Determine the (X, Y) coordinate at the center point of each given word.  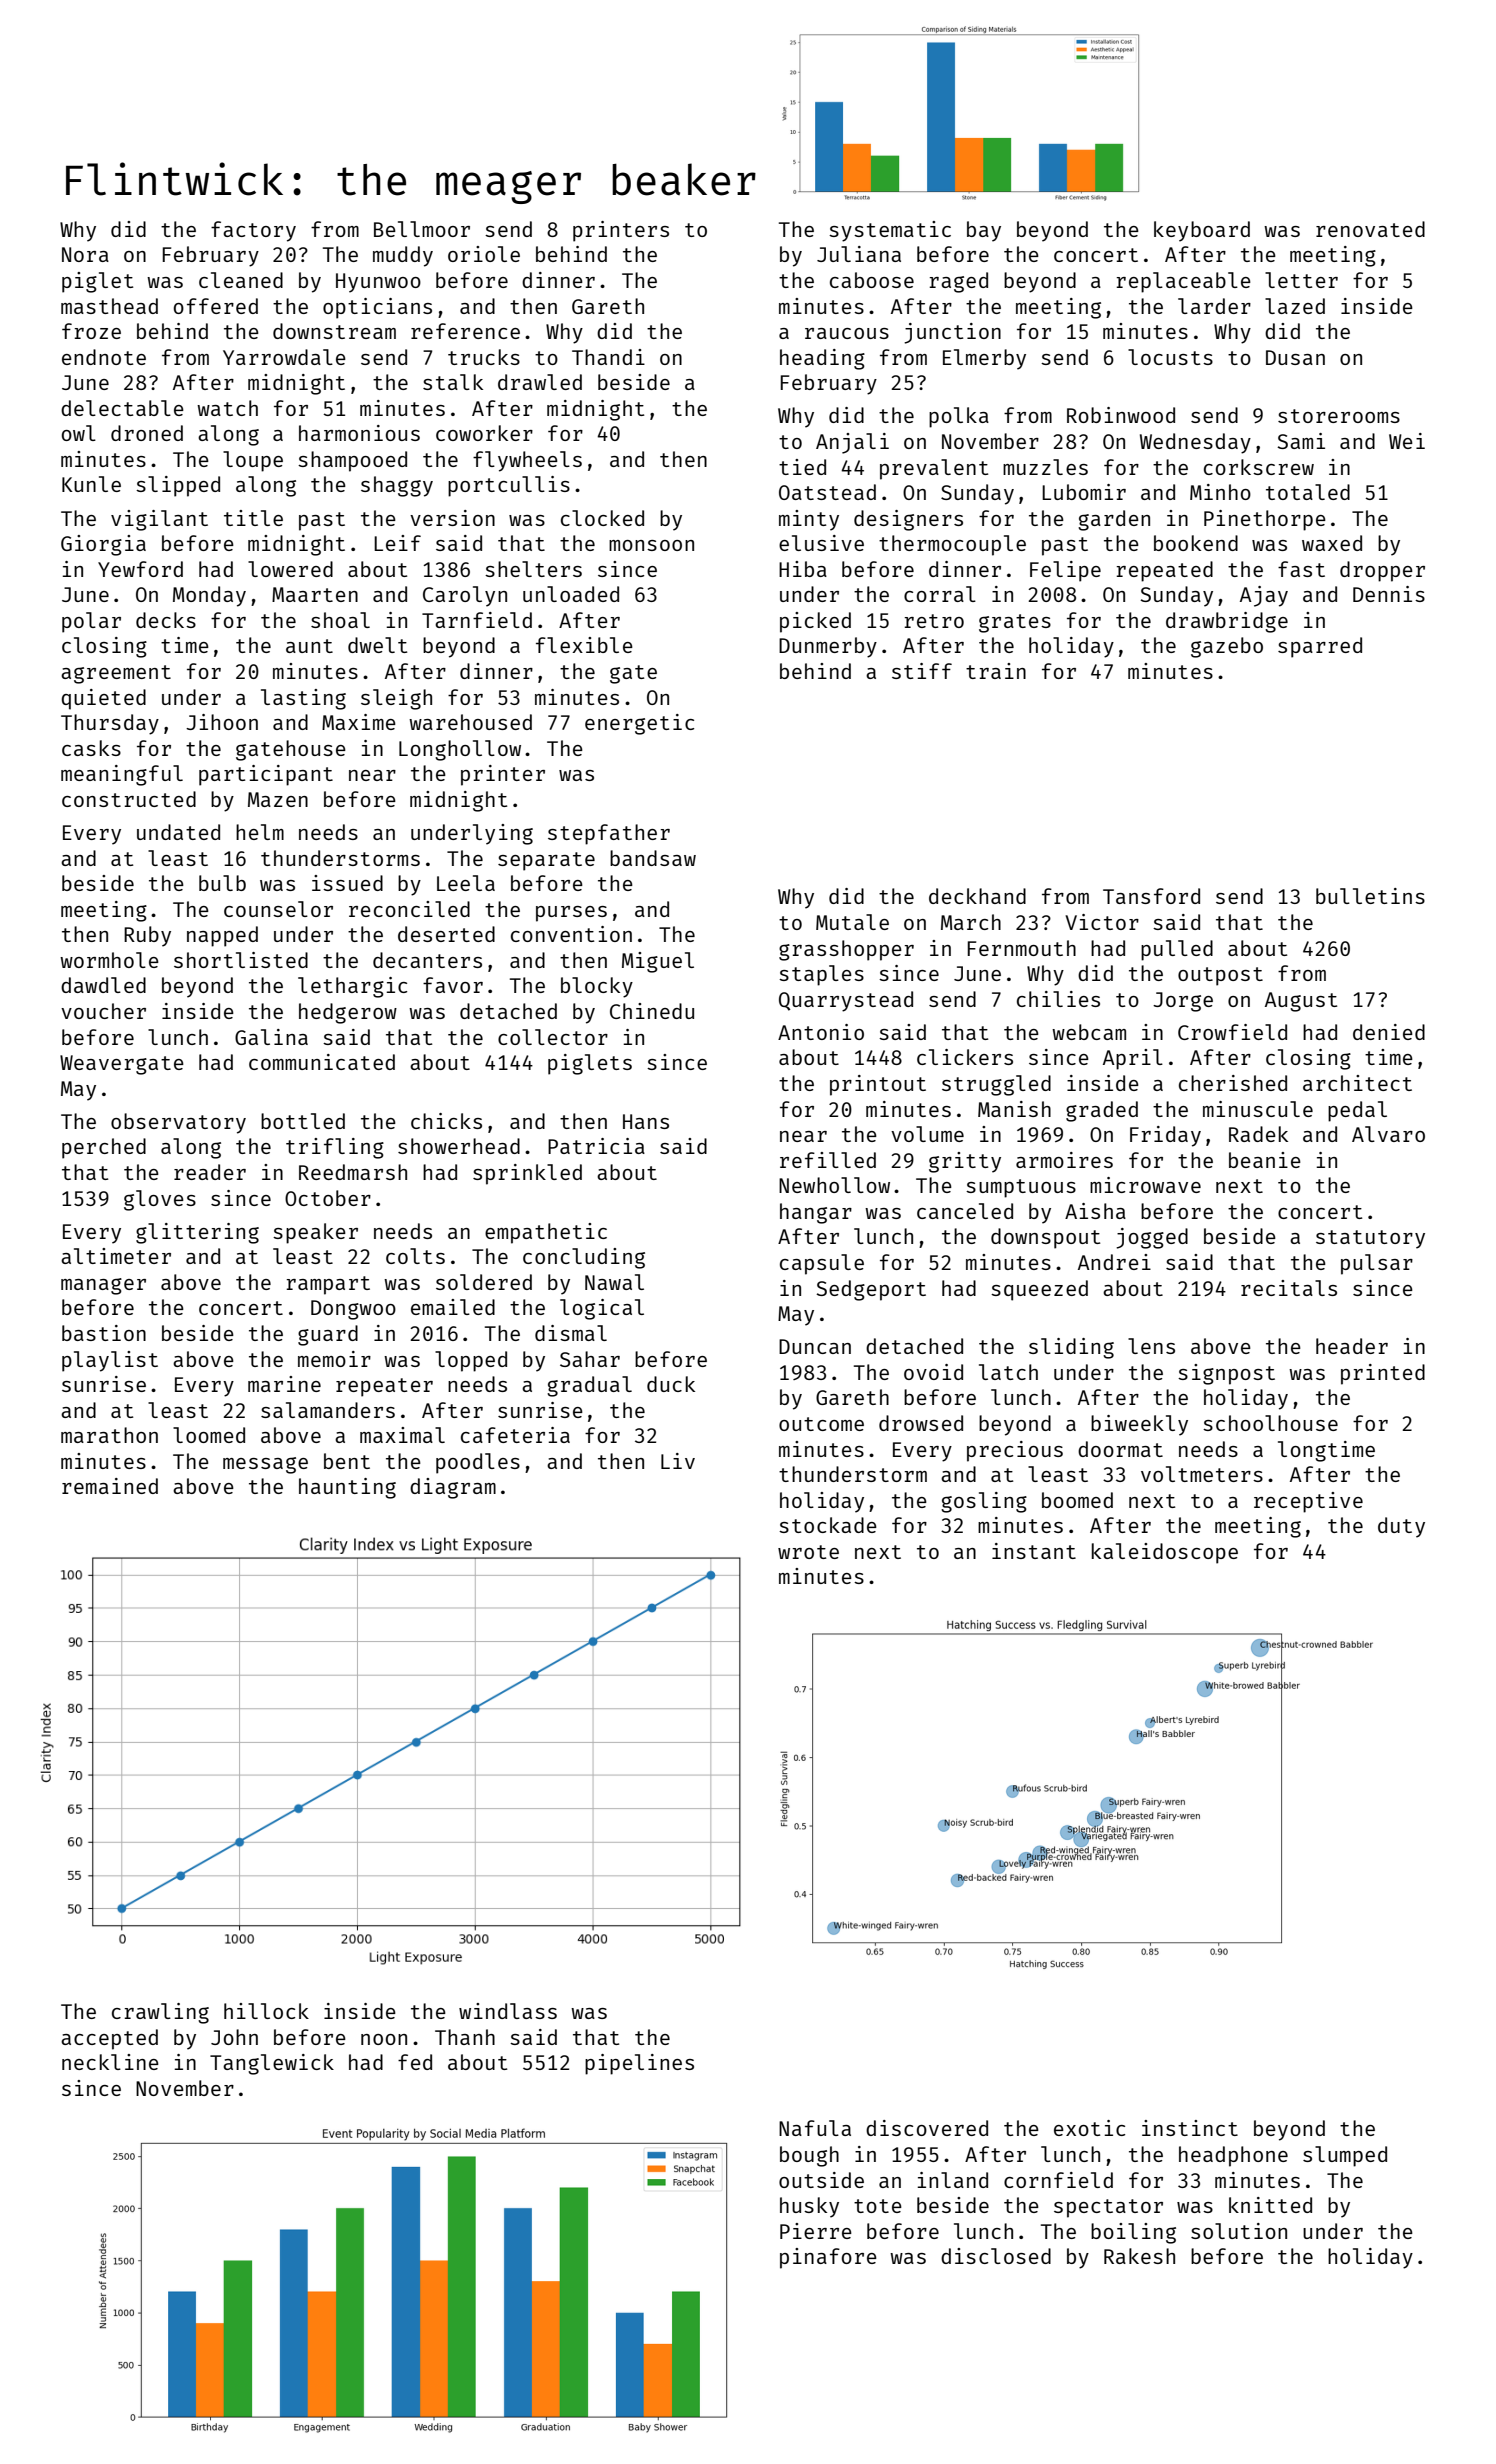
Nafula (815, 2128)
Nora (85, 254)
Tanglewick (272, 2064)
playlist (110, 1361)
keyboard (1202, 231)
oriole (484, 254)
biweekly (1139, 1425)
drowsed (921, 1423)
